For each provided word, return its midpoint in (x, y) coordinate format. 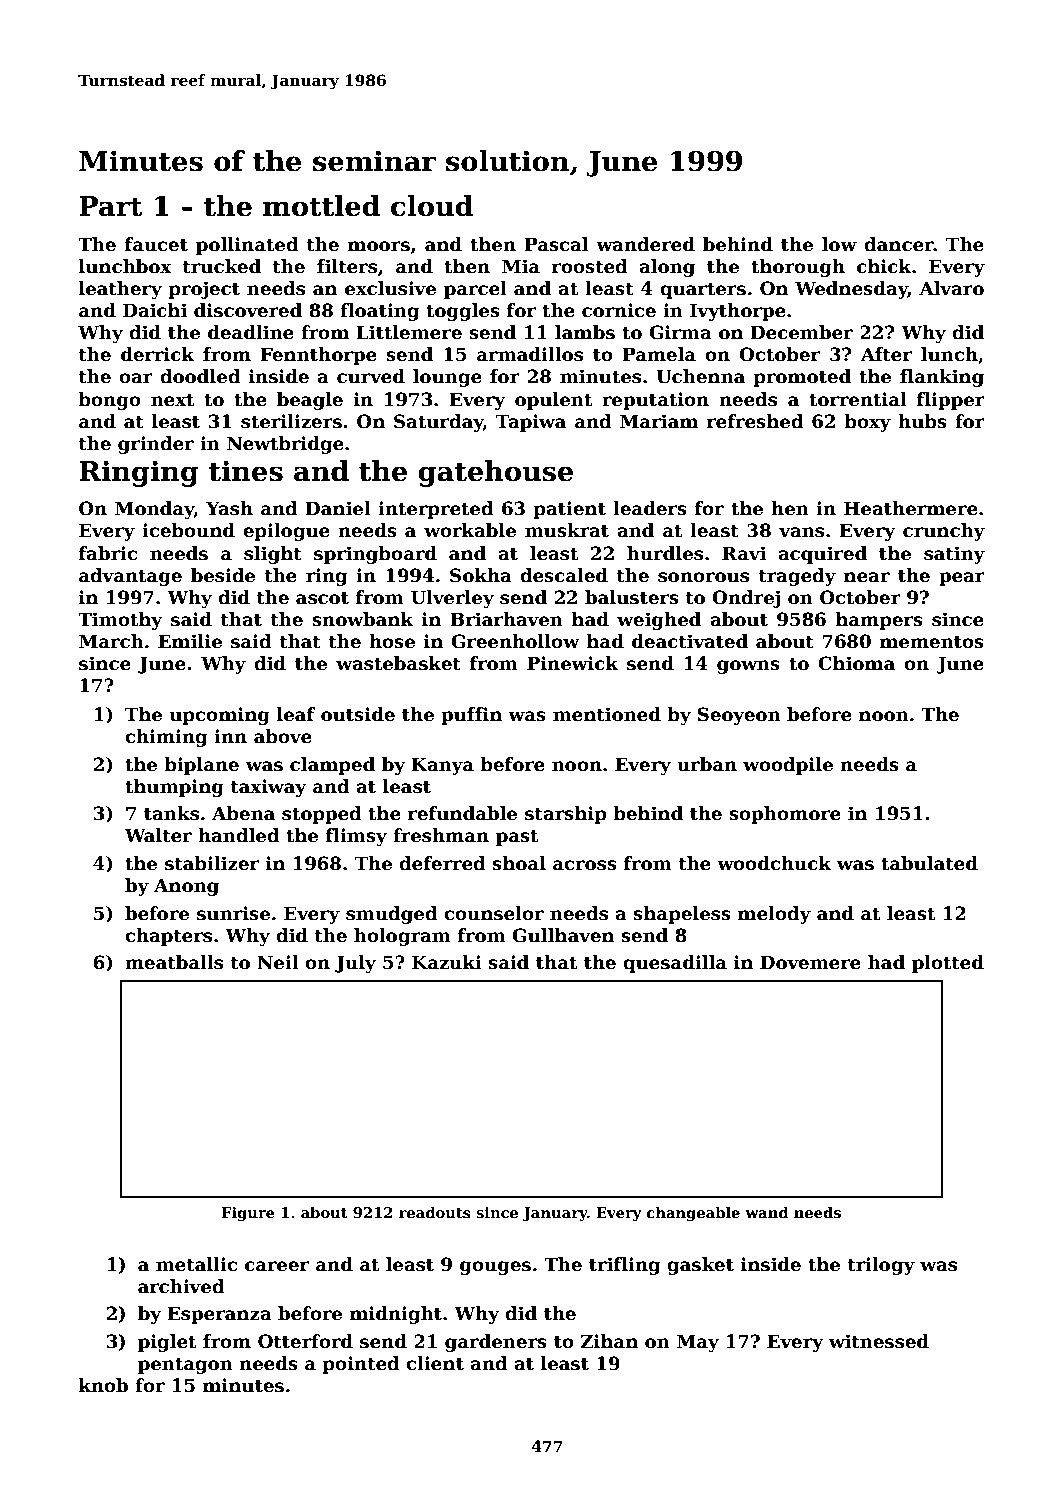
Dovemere (810, 962)
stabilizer (212, 863)
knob (103, 1385)
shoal (519, 863)
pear (962, 579)
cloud (432, 206)
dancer (899, 244)
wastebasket (398, 663)
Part (111, 206)
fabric (108, 553)
